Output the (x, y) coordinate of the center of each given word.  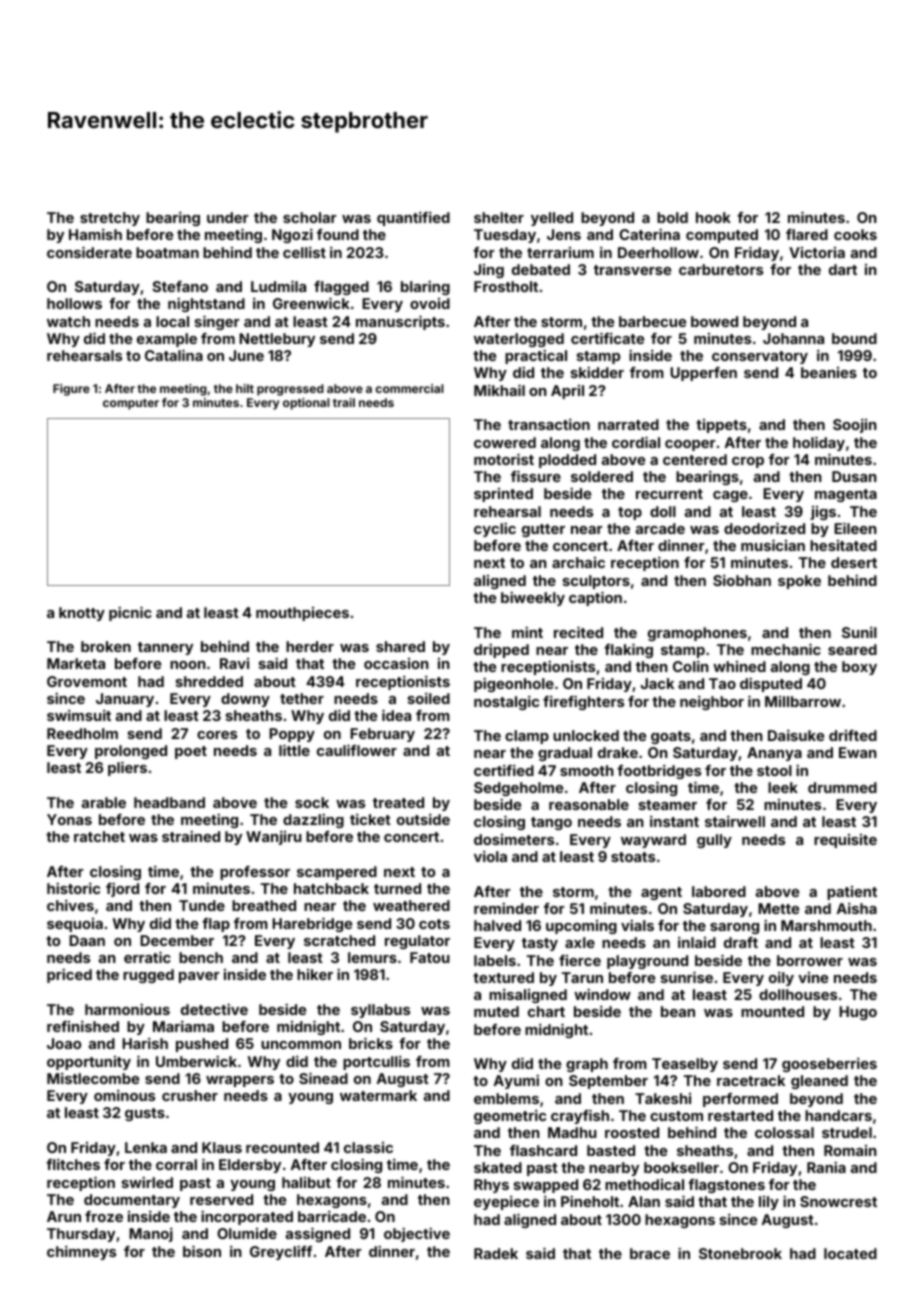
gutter (543, 530)
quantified (413, 218)
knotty (82, 614)
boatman (167, 252)
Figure (71, 390)
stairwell (735, 821)
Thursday (81, 1235)
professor (255, 873)
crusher (190, 1095)
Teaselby (685, 1065)
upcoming (581, 927)
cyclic (495, 529)
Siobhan (742, 580)
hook (713, 217)
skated (498, 1167)
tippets (721, 426)
